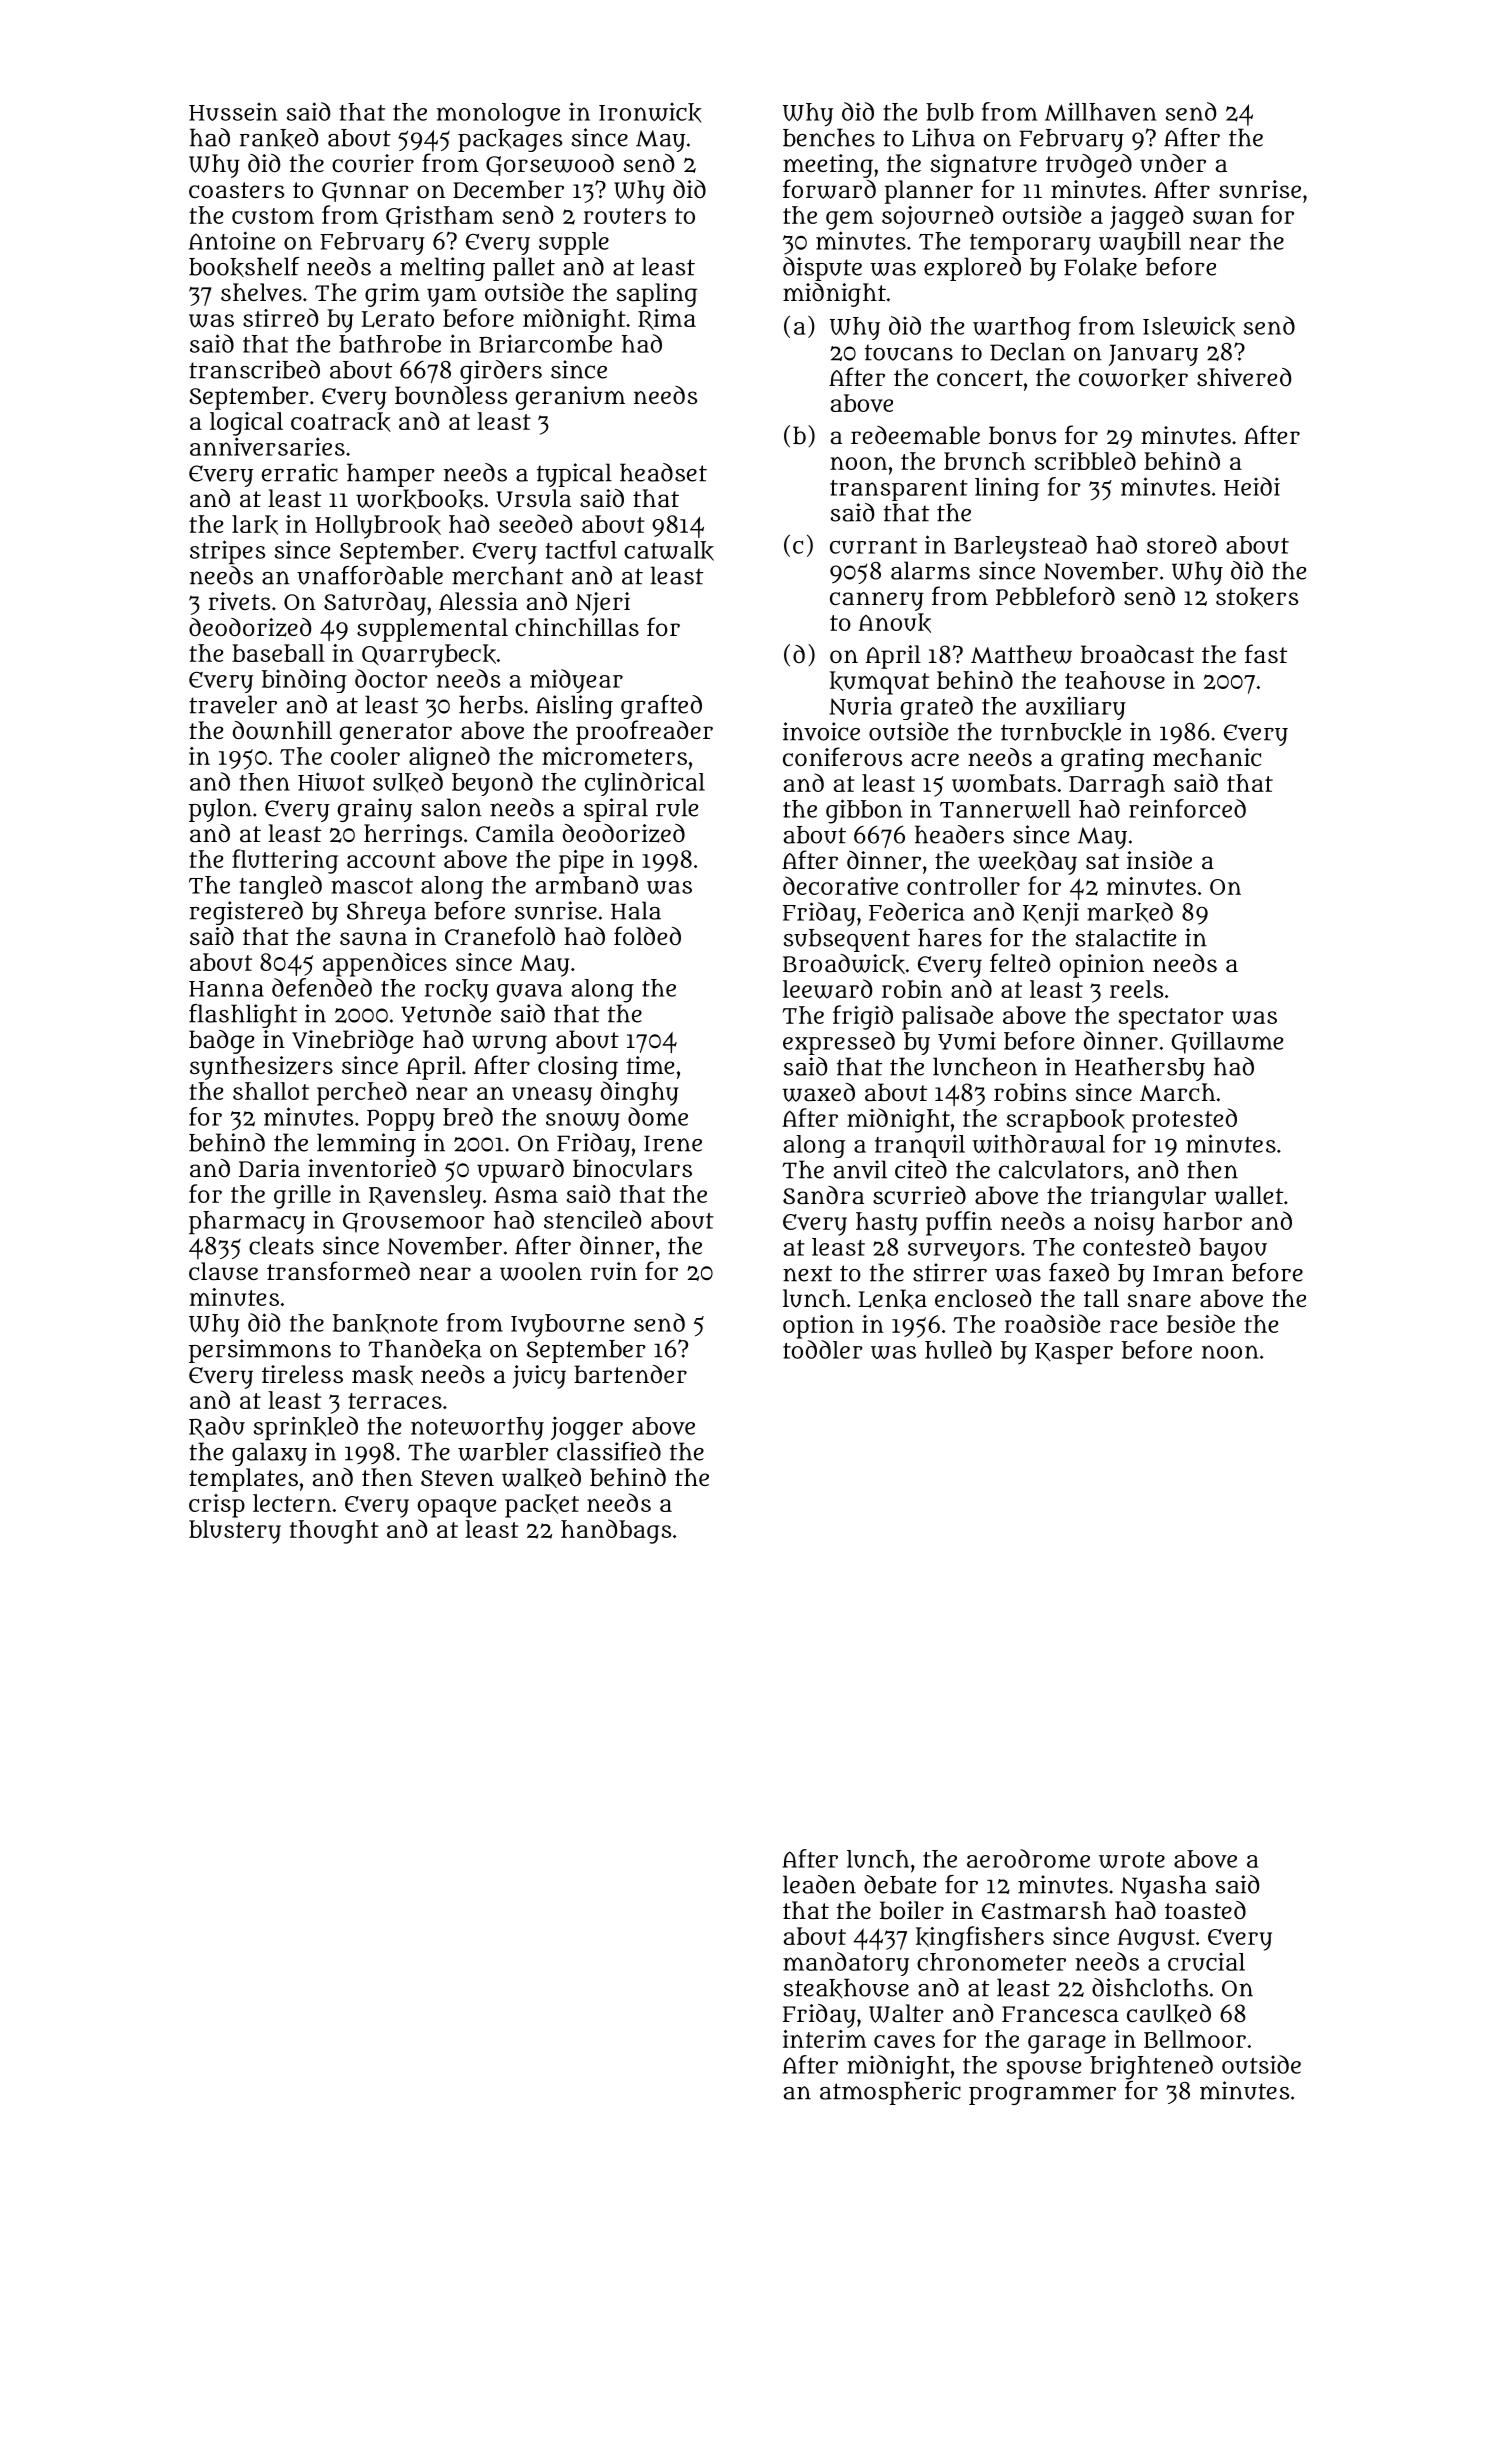 The image size is (1496, 2464). Describe the element at coordinates (825, 2039) in the document. I see `interim` at that location.
